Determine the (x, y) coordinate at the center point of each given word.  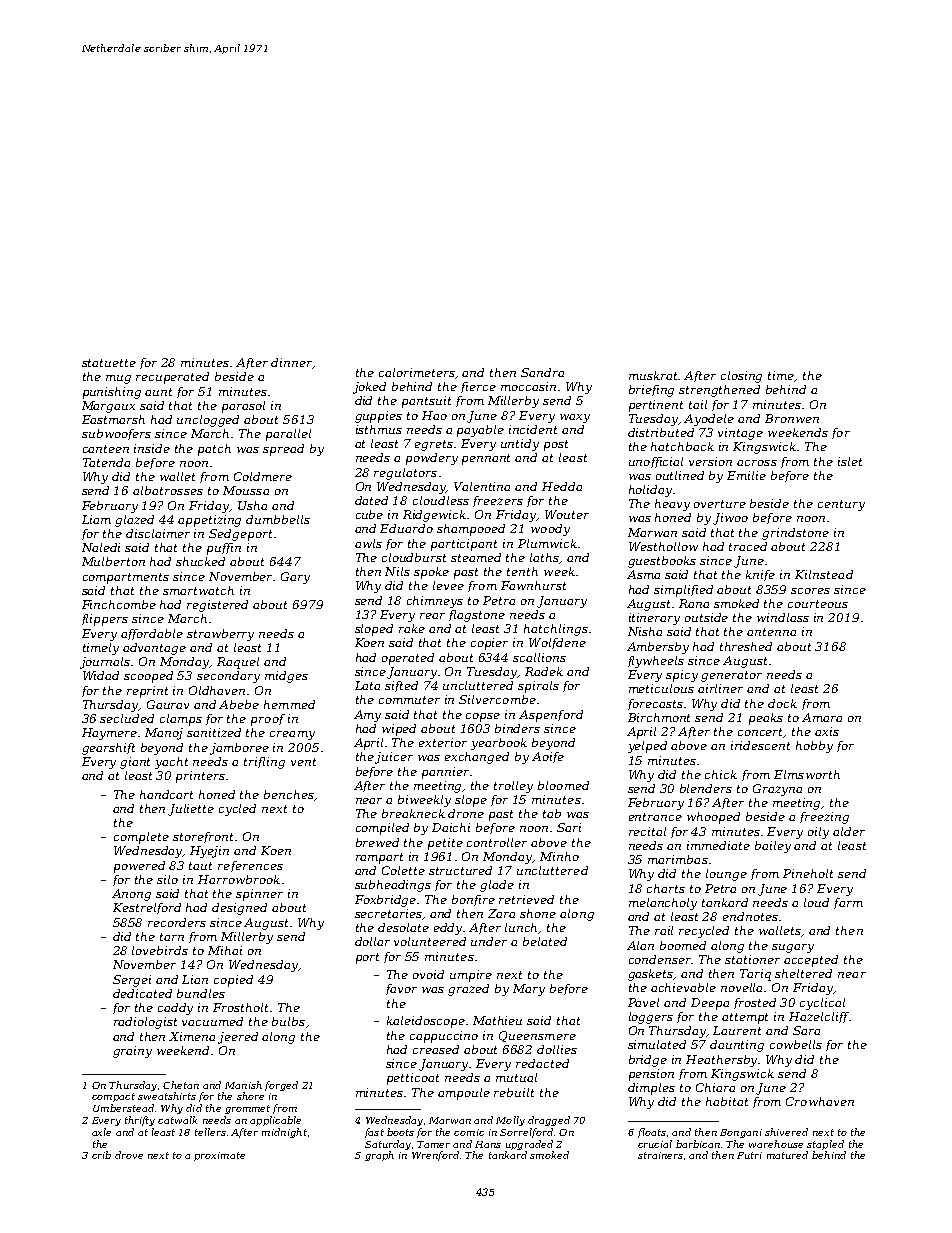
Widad (101, 675)
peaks (766, 719)
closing (741, 377)
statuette (109, 363)
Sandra (542, 372)
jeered (238, 1038)
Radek (544, 671)
